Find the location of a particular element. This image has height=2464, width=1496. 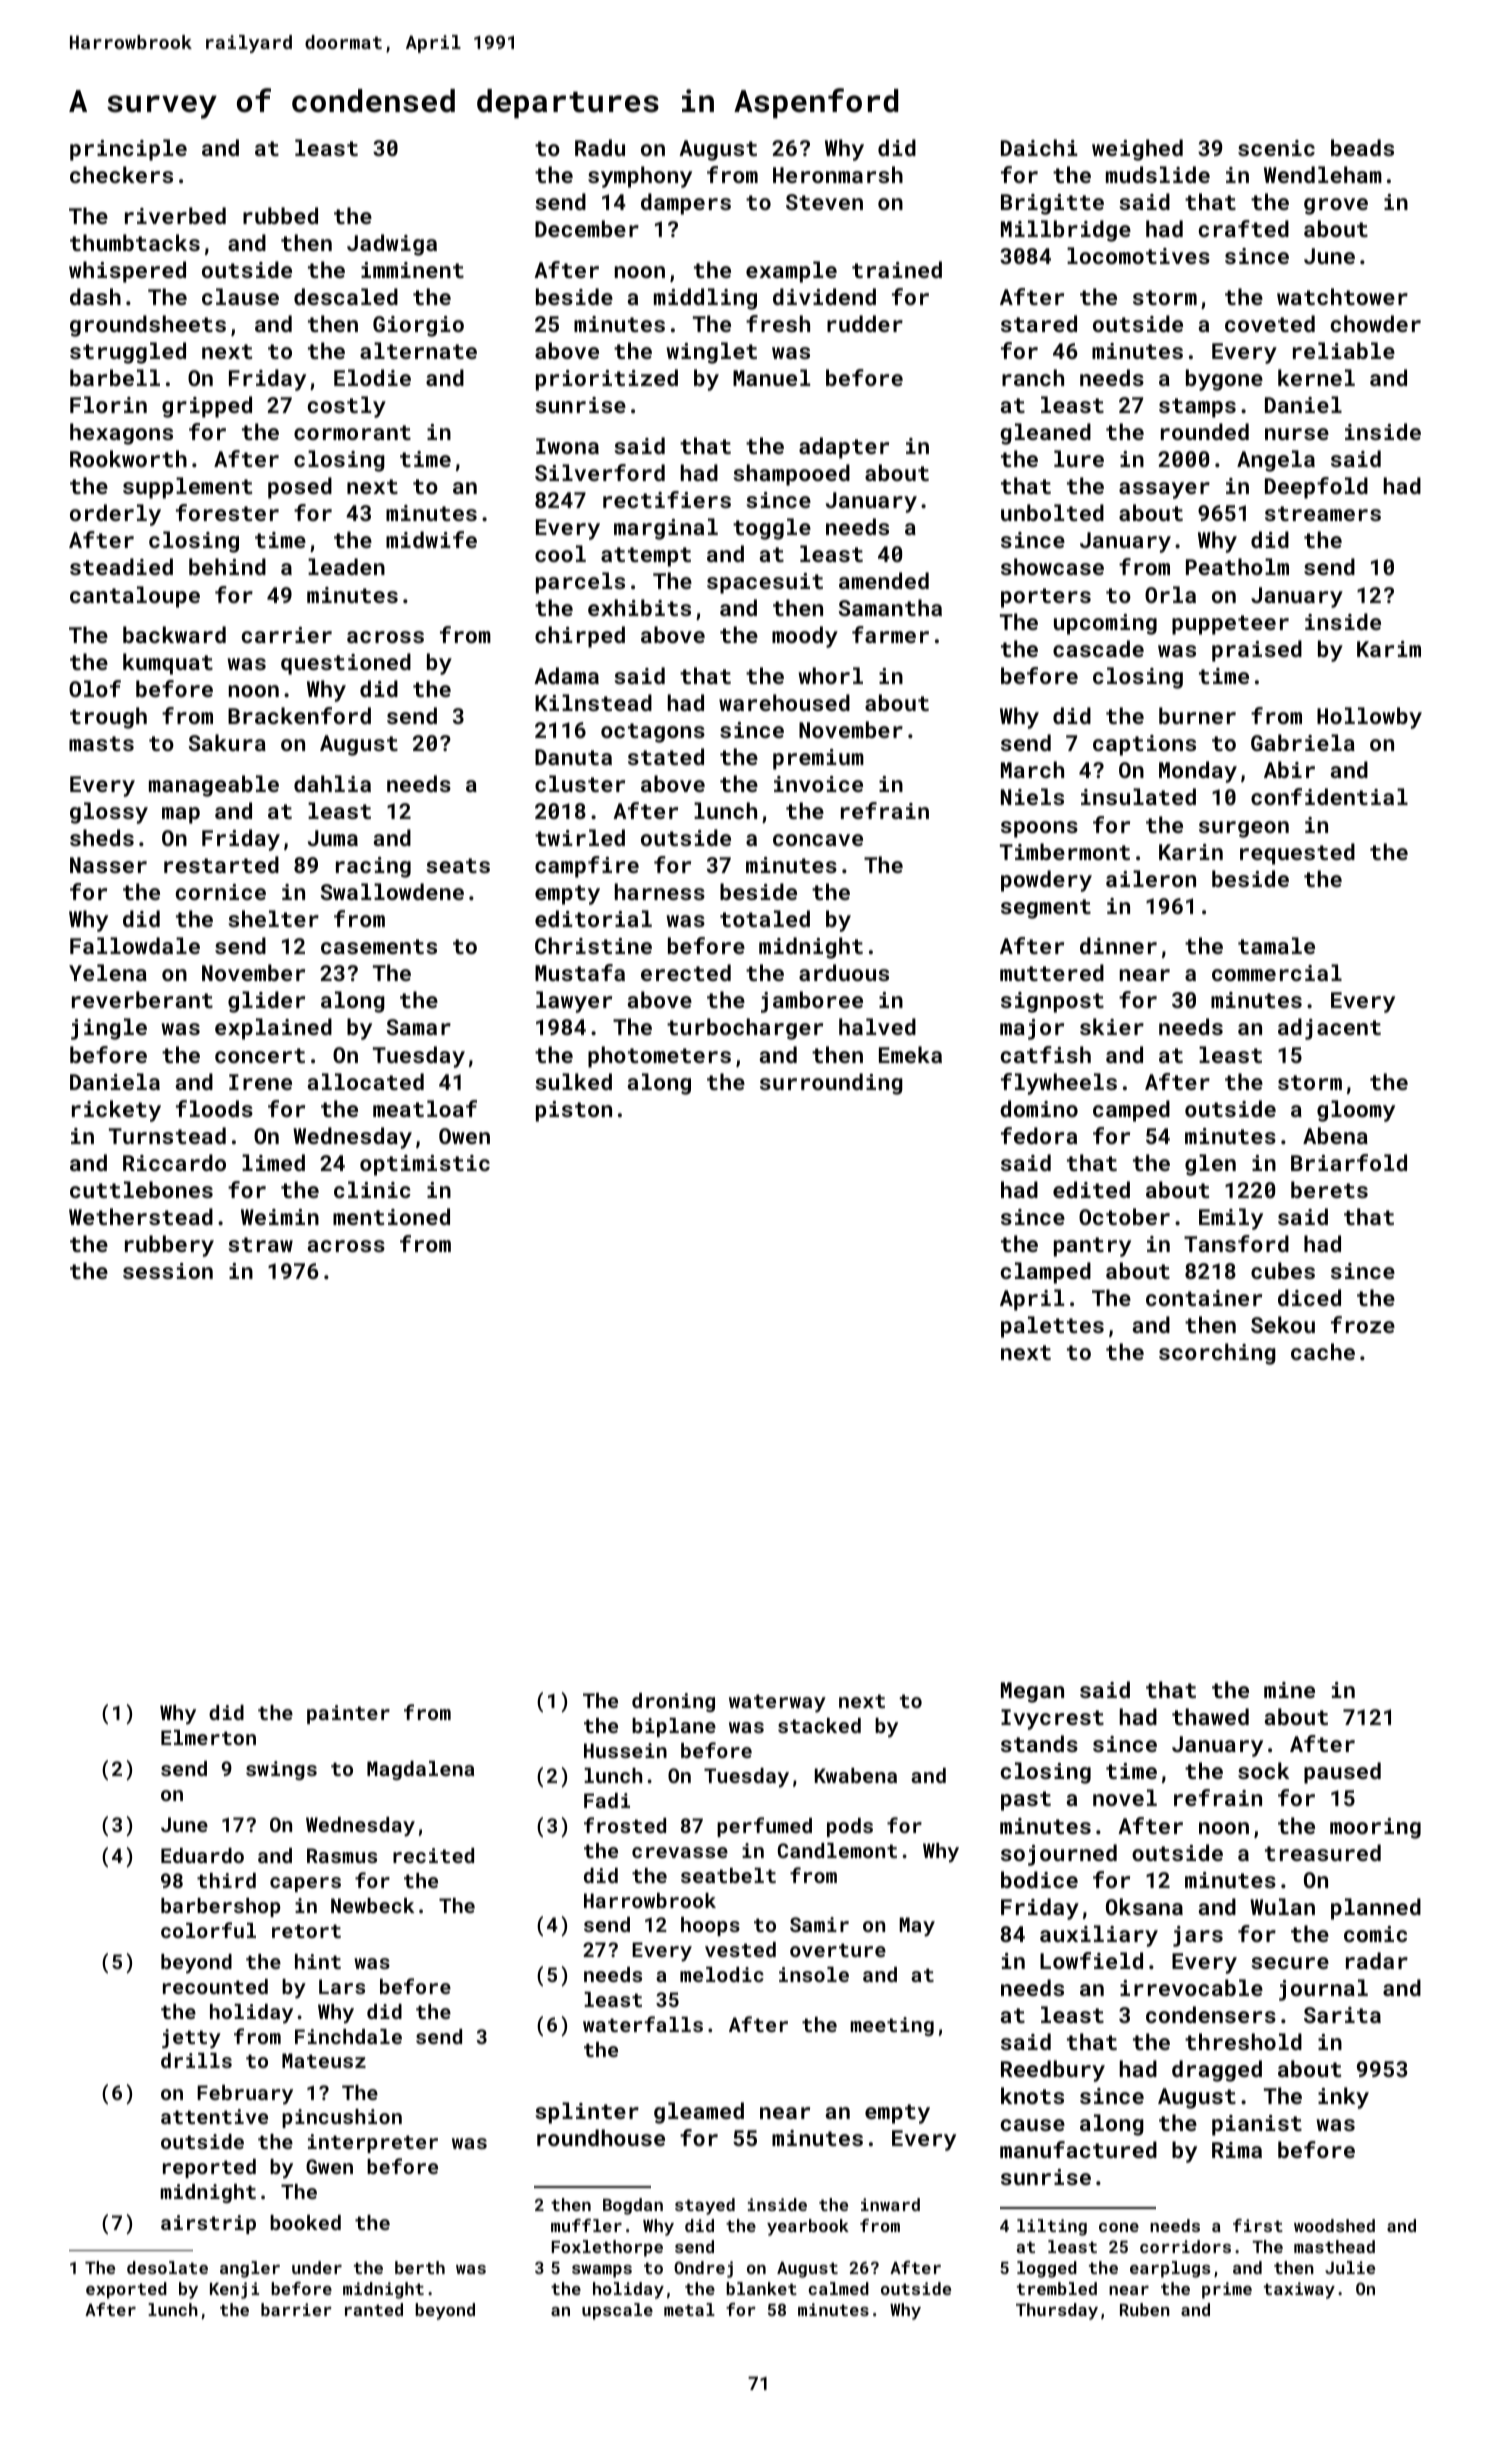

descaled is located at coordinates (346, 296).
